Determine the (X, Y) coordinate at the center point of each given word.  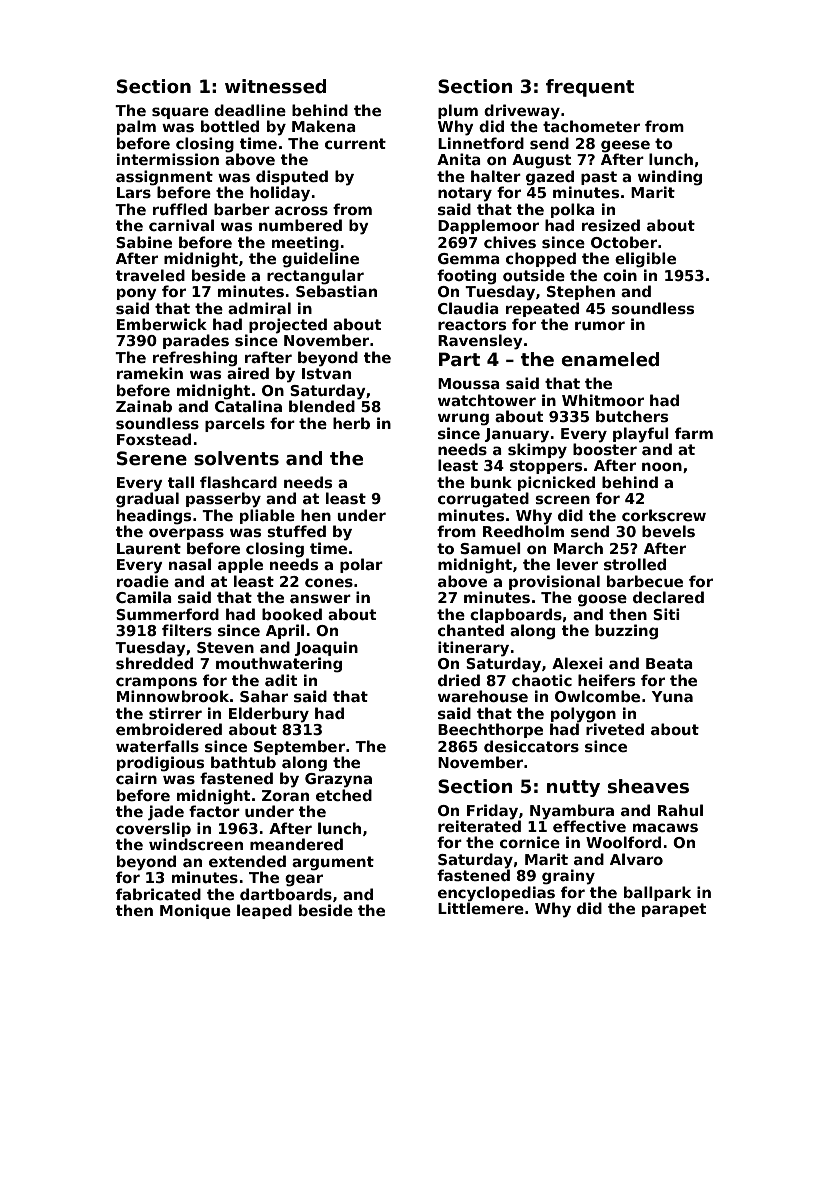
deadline (250, 110)
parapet (674, 910)
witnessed (275, 86)
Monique (195, 911)
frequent (590, 88)
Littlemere (481, 908)
